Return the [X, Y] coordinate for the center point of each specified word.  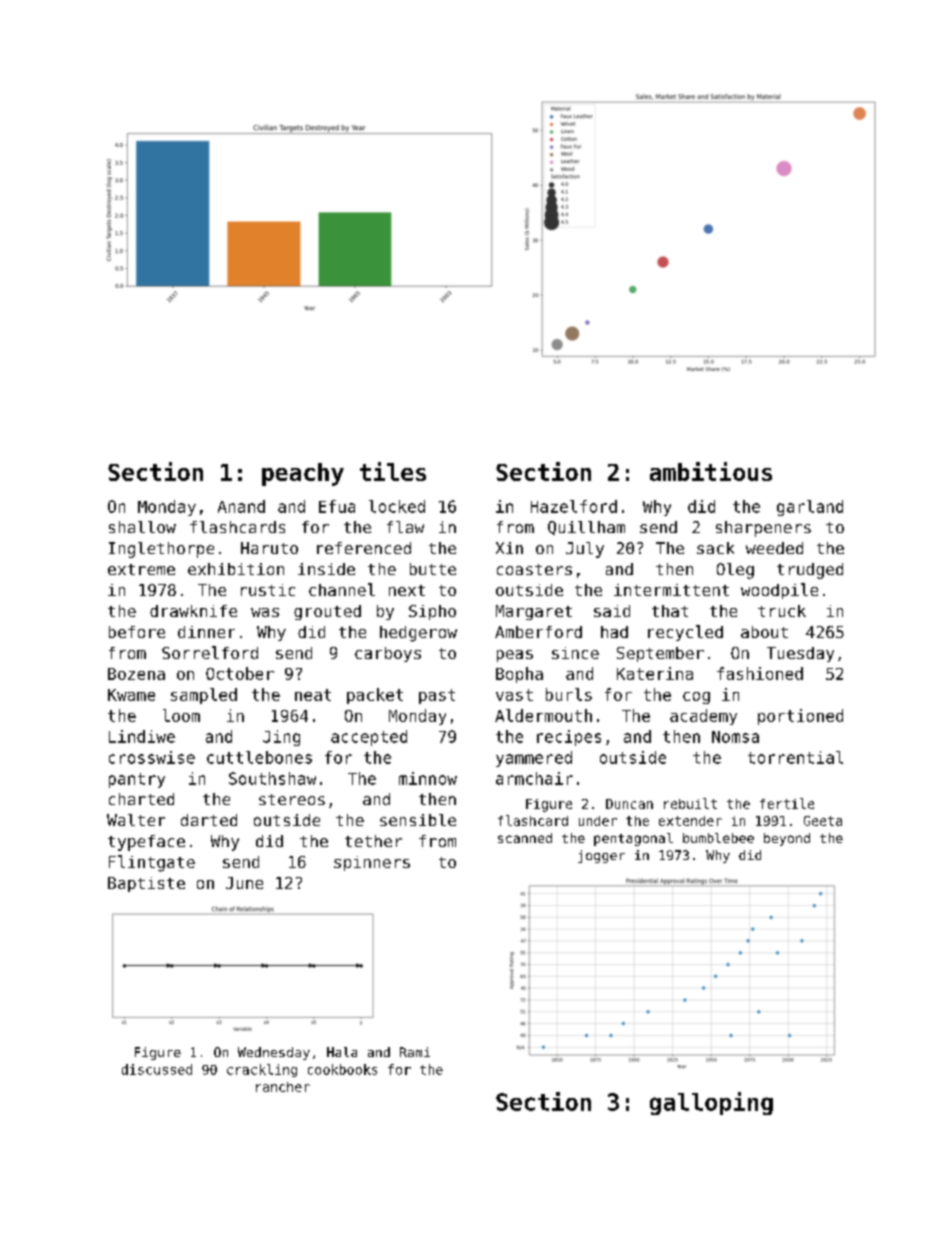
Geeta [823, 821]
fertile [787, 803]
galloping [711, 1103]
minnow [428, 778]
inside [326, 569]
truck [782, 611]
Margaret [534, 612]
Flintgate [152, 863]
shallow [142, 527]
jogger [601, 856]
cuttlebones [259, 757]
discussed [157, 1069]
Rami [415, 1052]
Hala [342, 1052]
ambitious [711, 471]
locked [397, 506]
